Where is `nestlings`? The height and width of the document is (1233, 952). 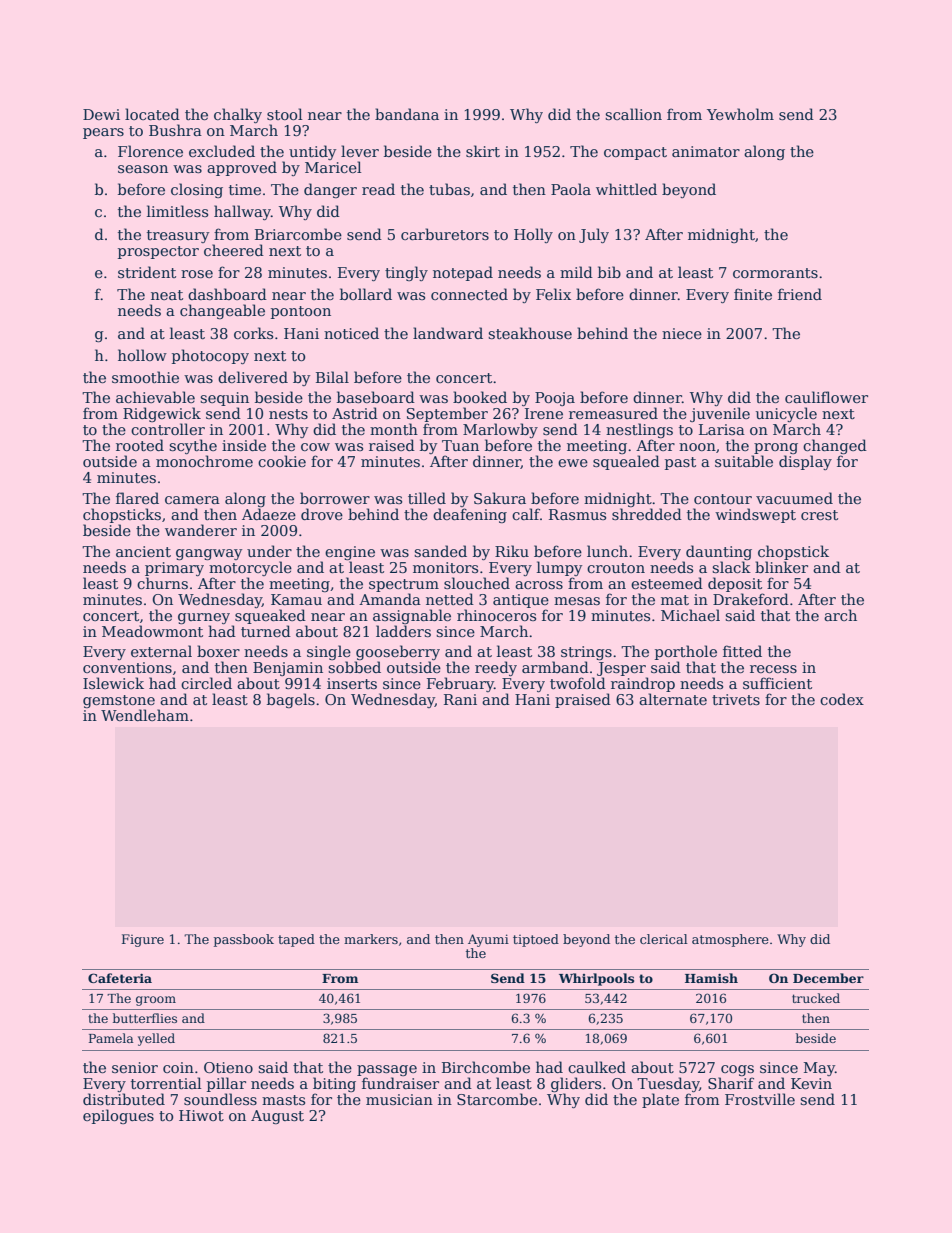
nestlings is located at coordinates (639, 430).
